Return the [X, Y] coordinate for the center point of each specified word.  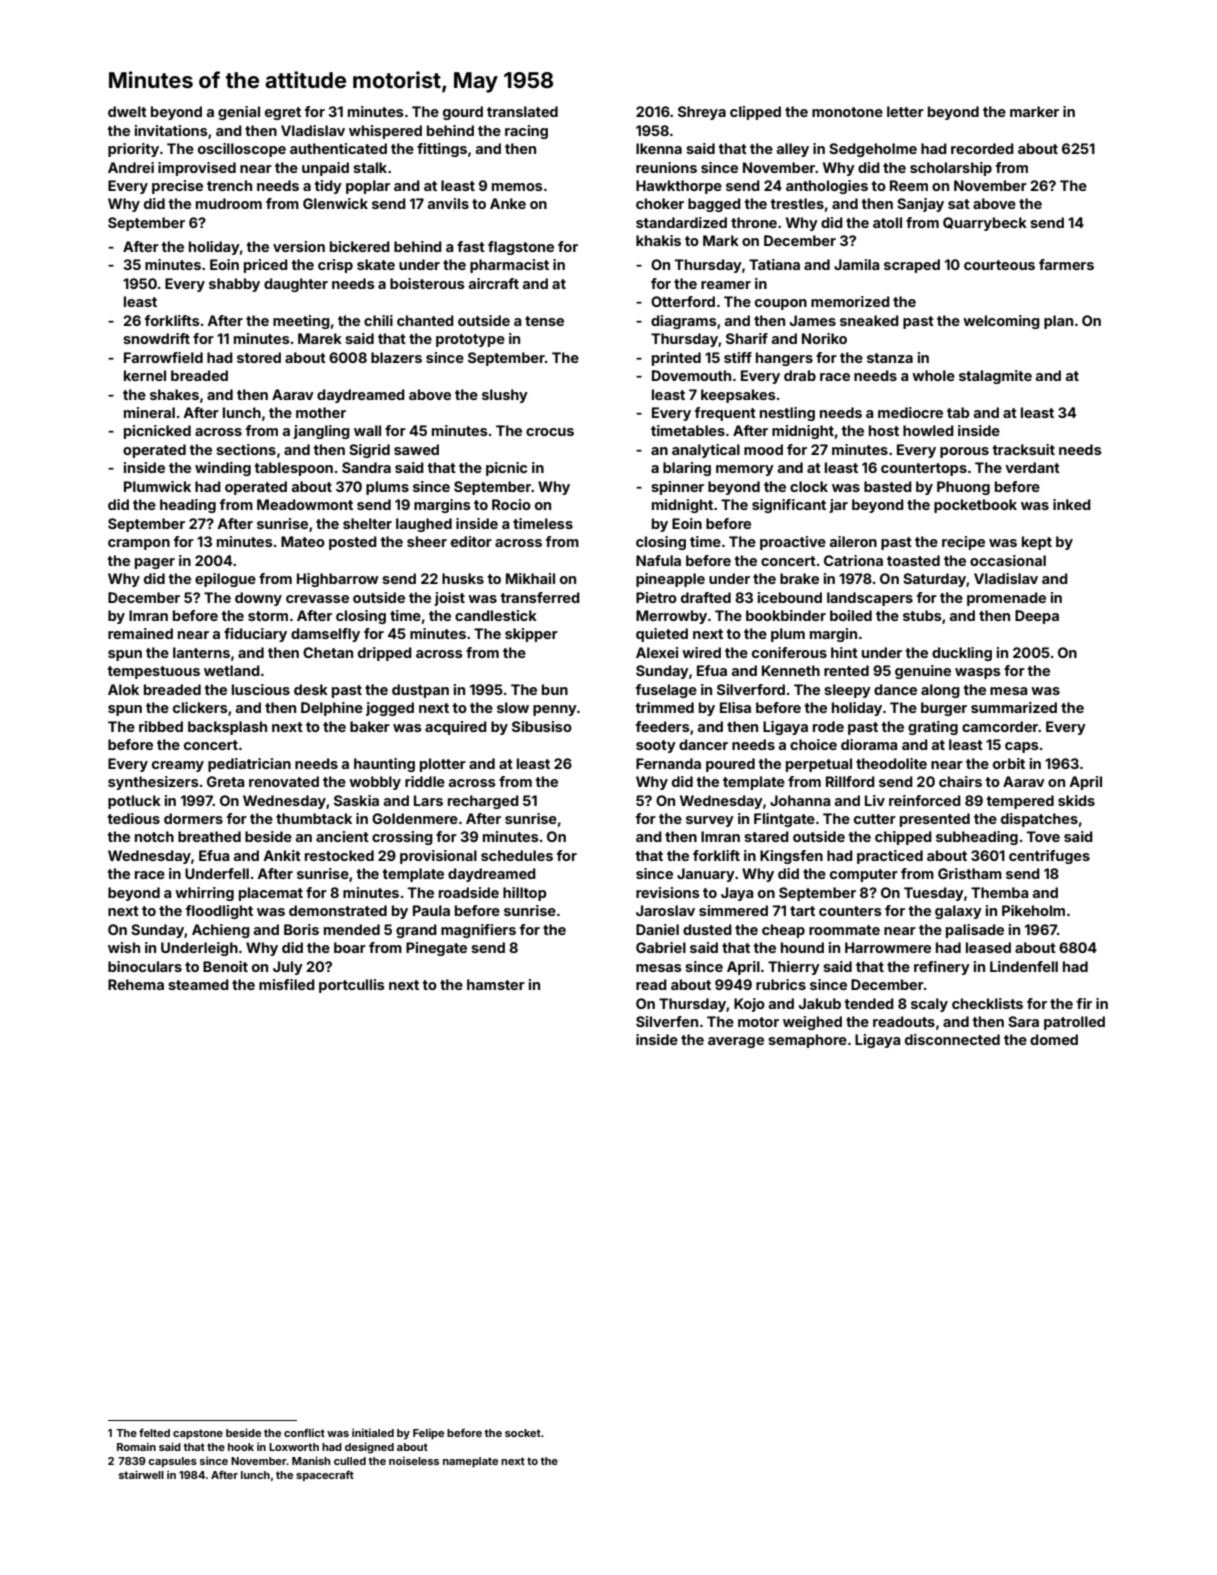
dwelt [127, 111]
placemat [271, 894]
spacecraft [325, 1475]
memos [517, 187]
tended [869, 1003]
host [884, 430]
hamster [496, 984]
